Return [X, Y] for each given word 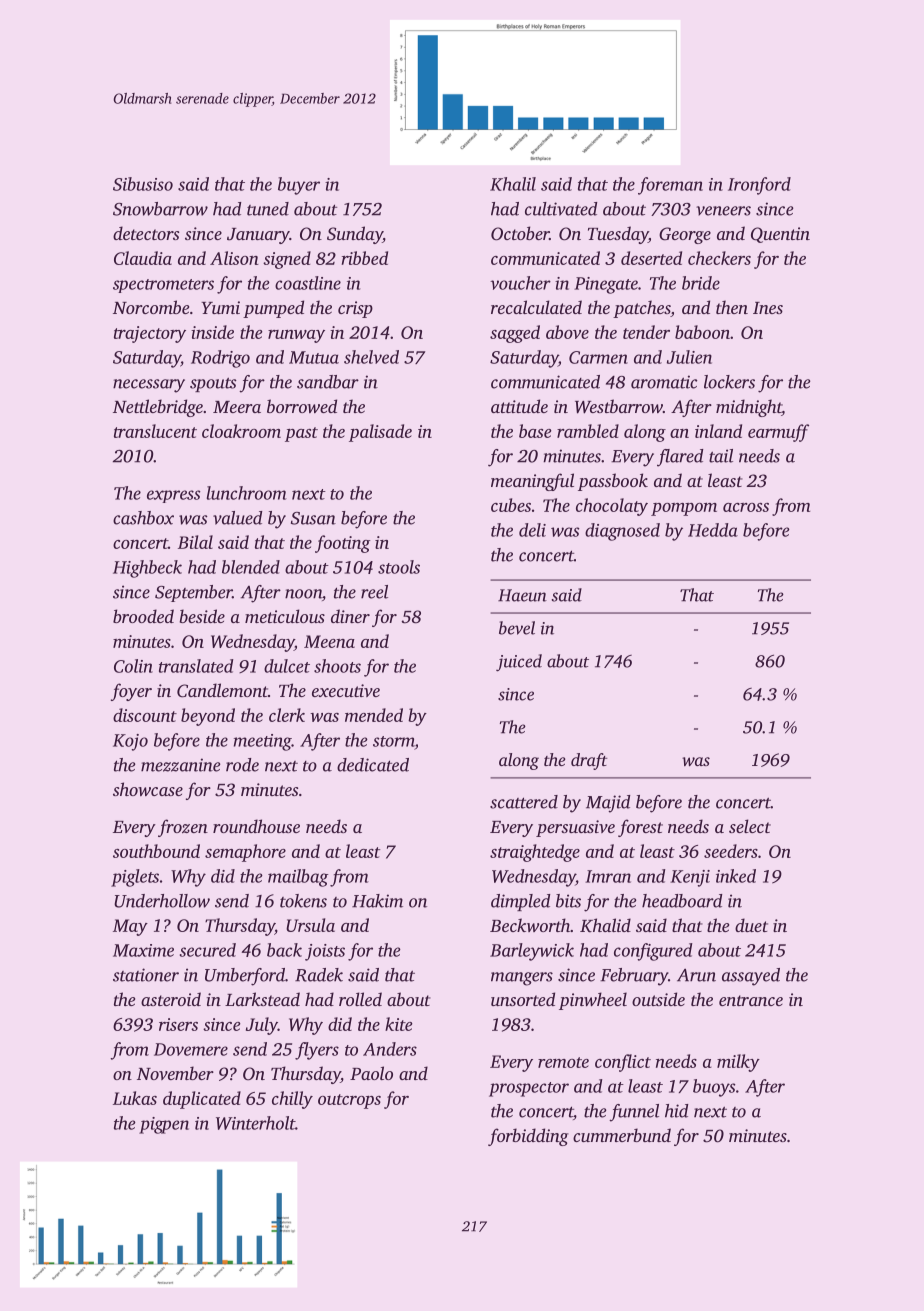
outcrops [349, 1101]
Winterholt [255, 1123]
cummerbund [622, 1135]
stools [399, 567]
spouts [213, 385]
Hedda [713, 530]
